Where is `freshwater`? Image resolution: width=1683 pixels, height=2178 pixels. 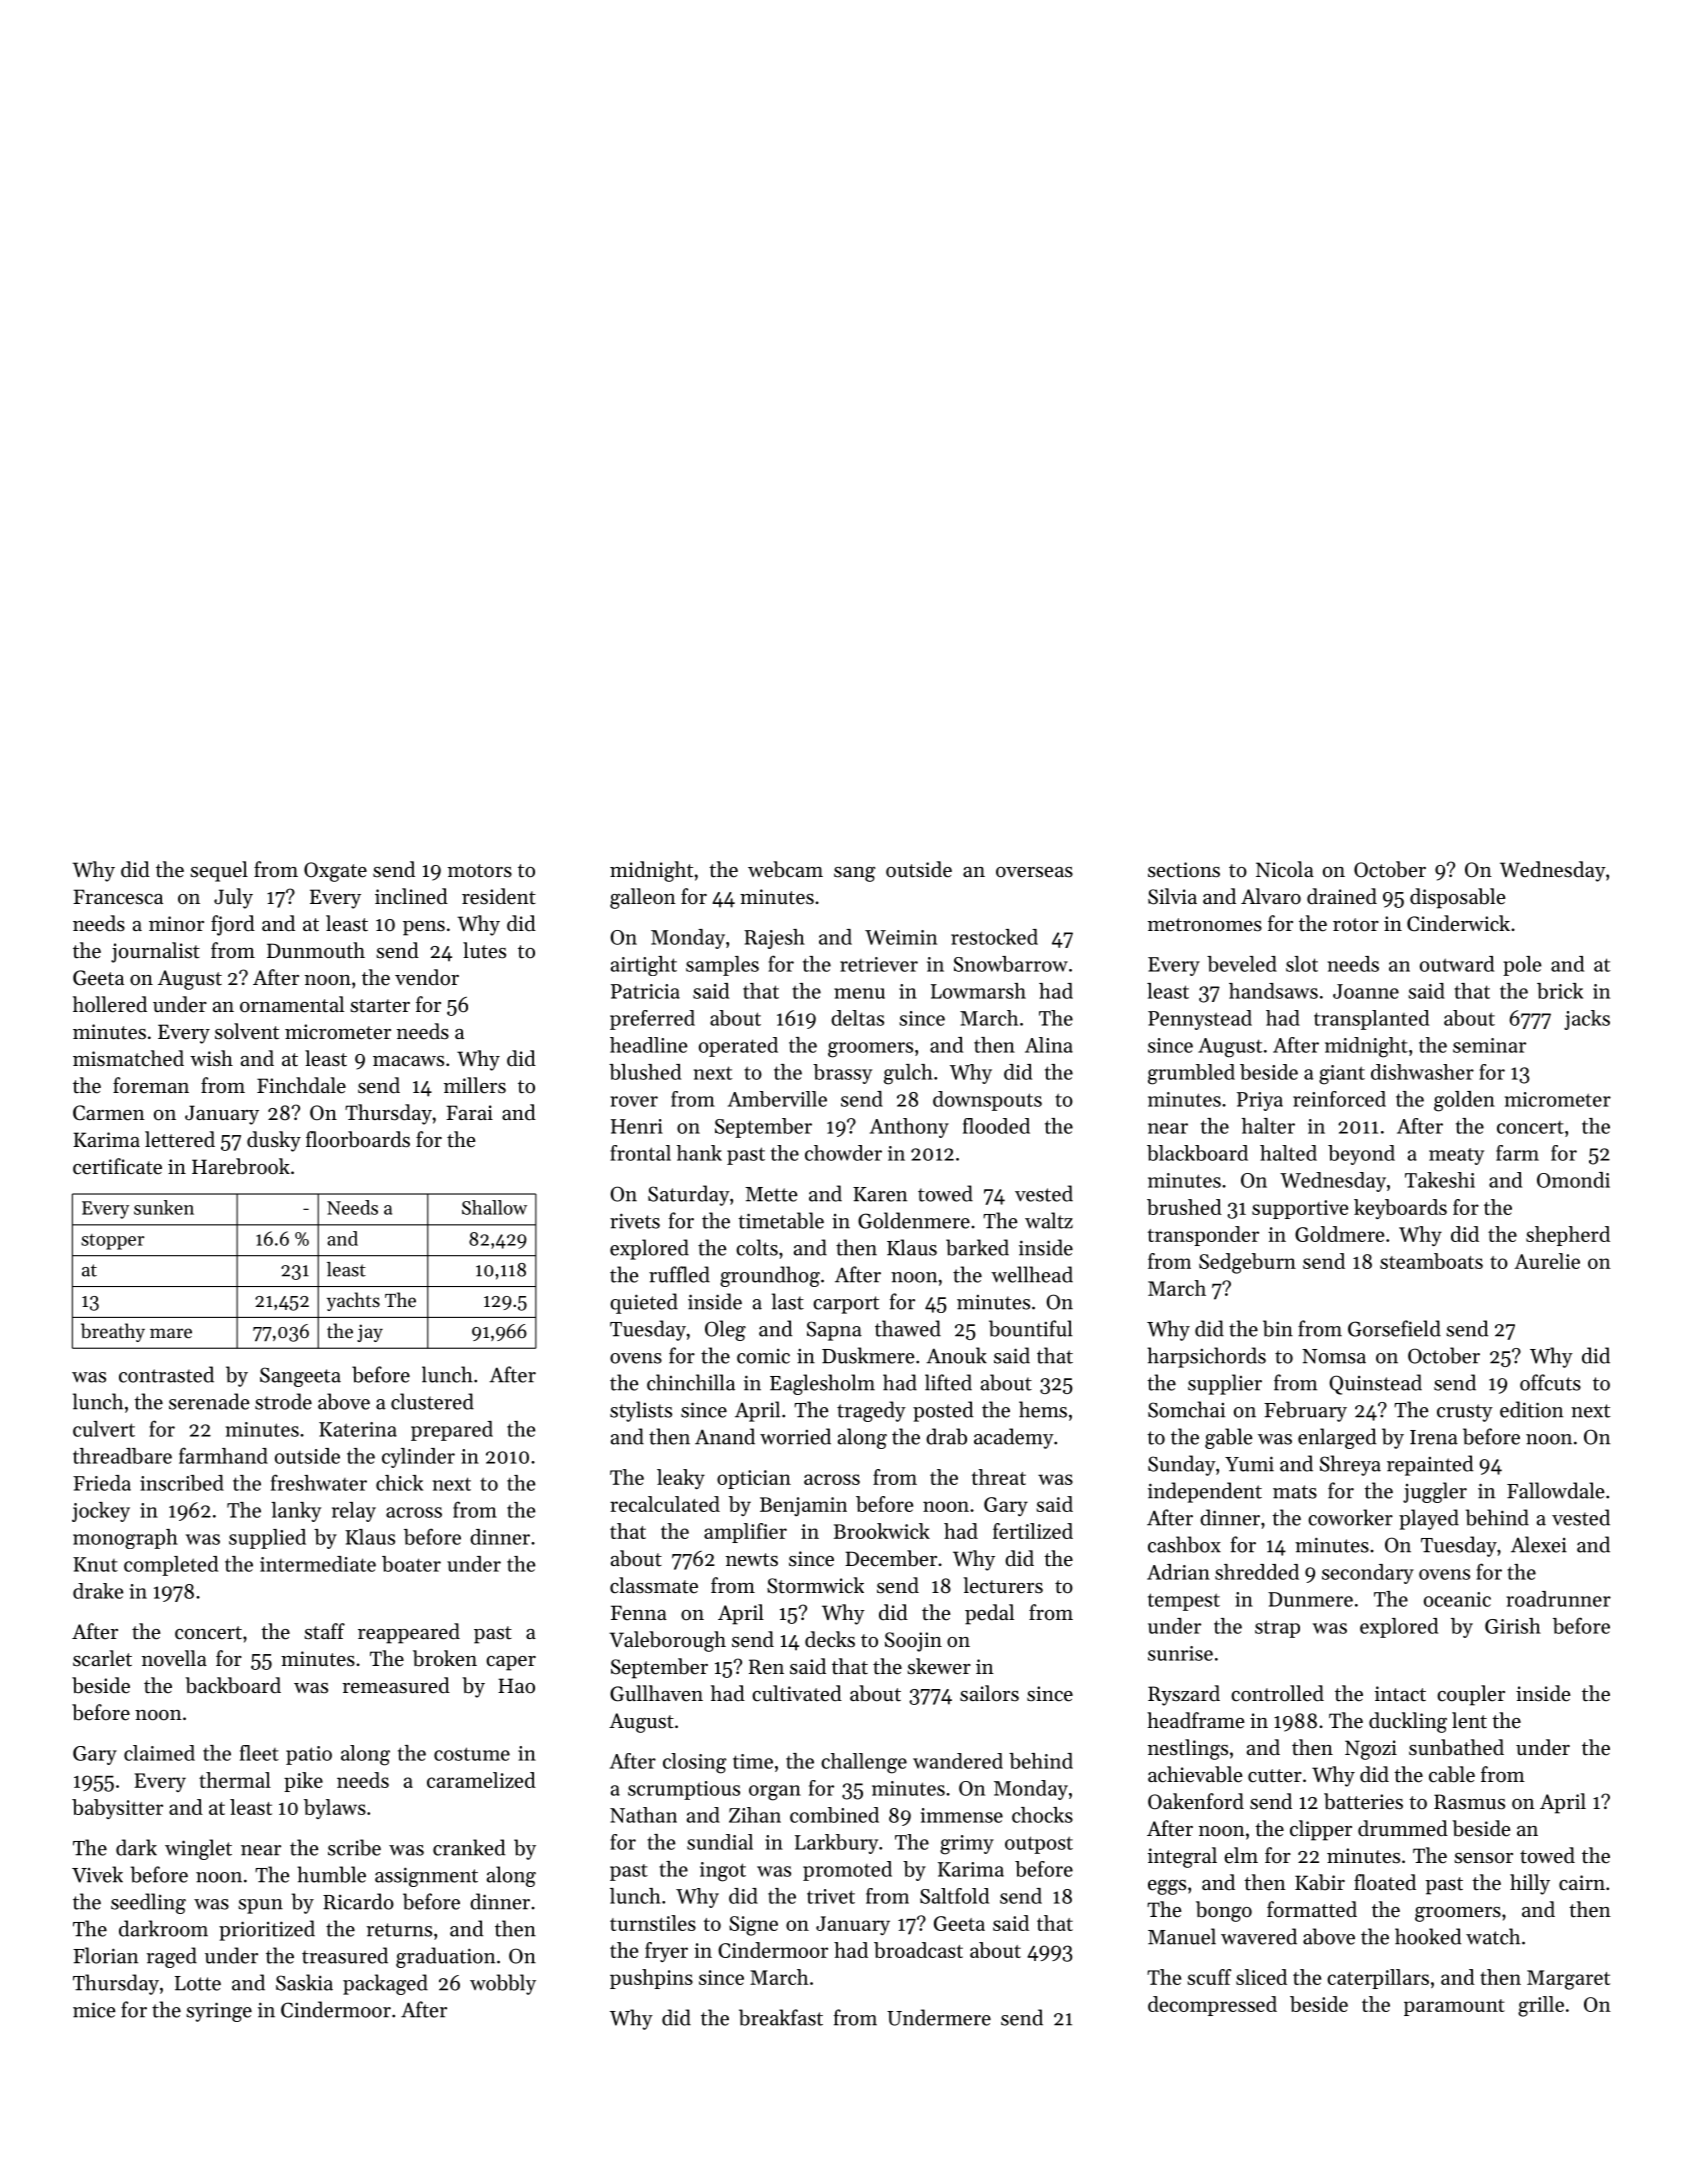 freshwater is located at coordinates (319, 1482).
